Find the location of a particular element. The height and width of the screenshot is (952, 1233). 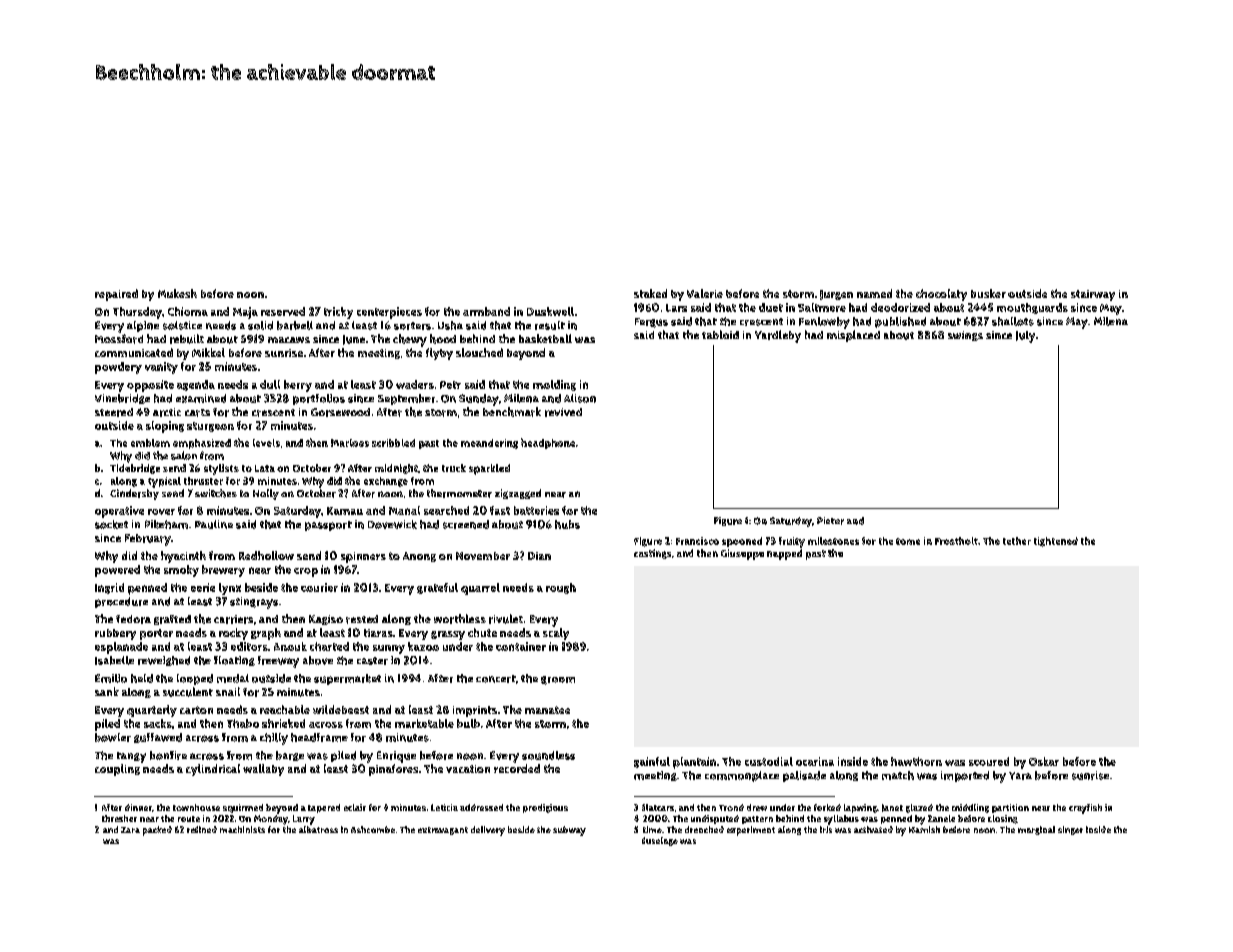

crayfish is located at coordinates (1085, 809).
